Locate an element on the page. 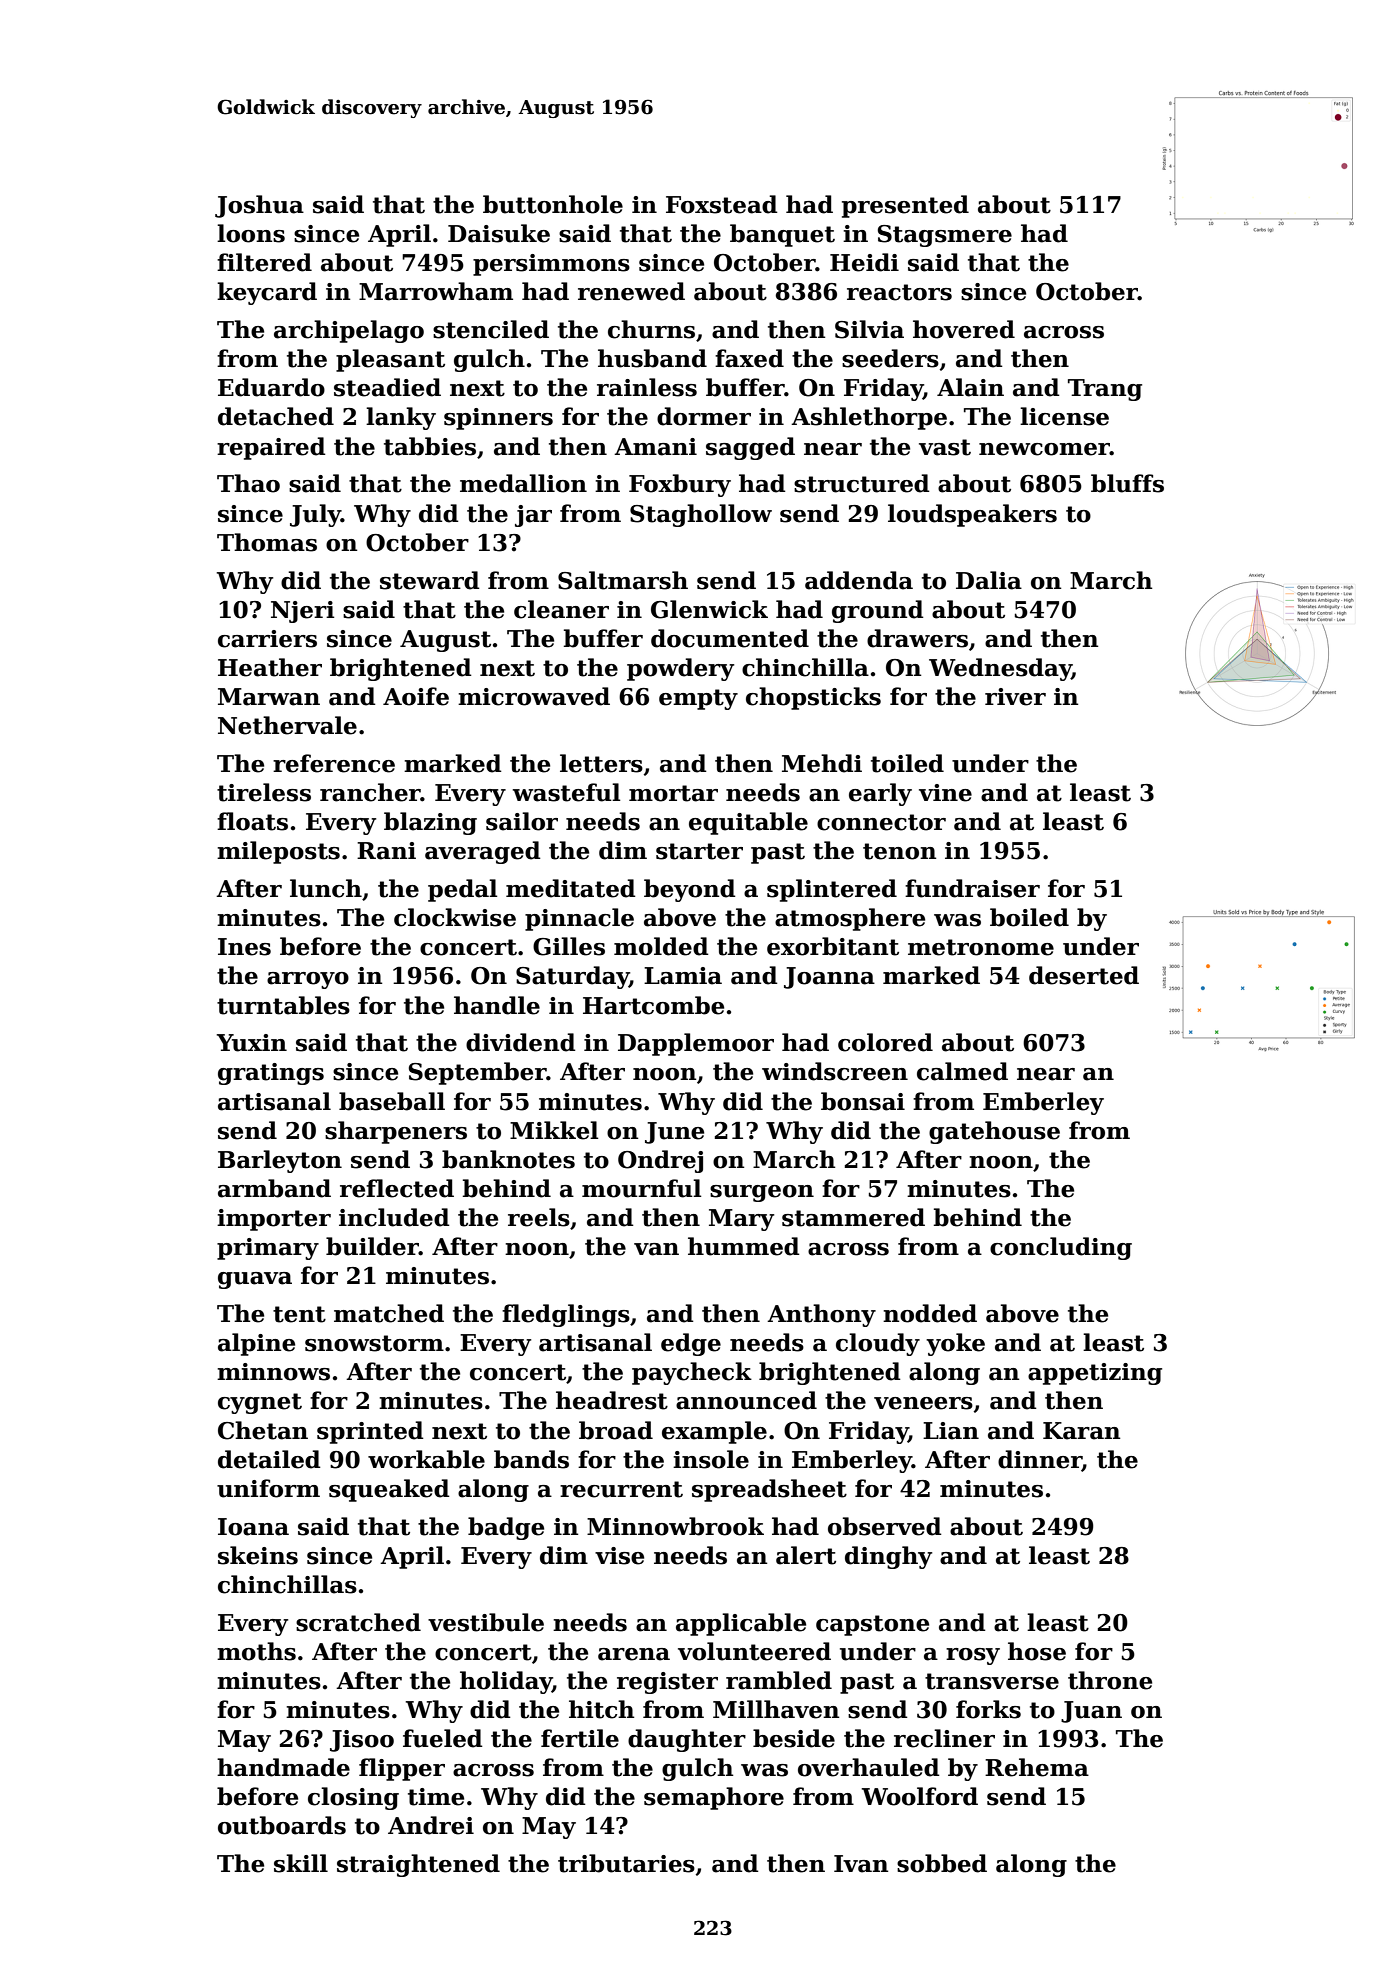 This document has height=1969, width=1386. alpine is located at coordinates (256, 1344).
